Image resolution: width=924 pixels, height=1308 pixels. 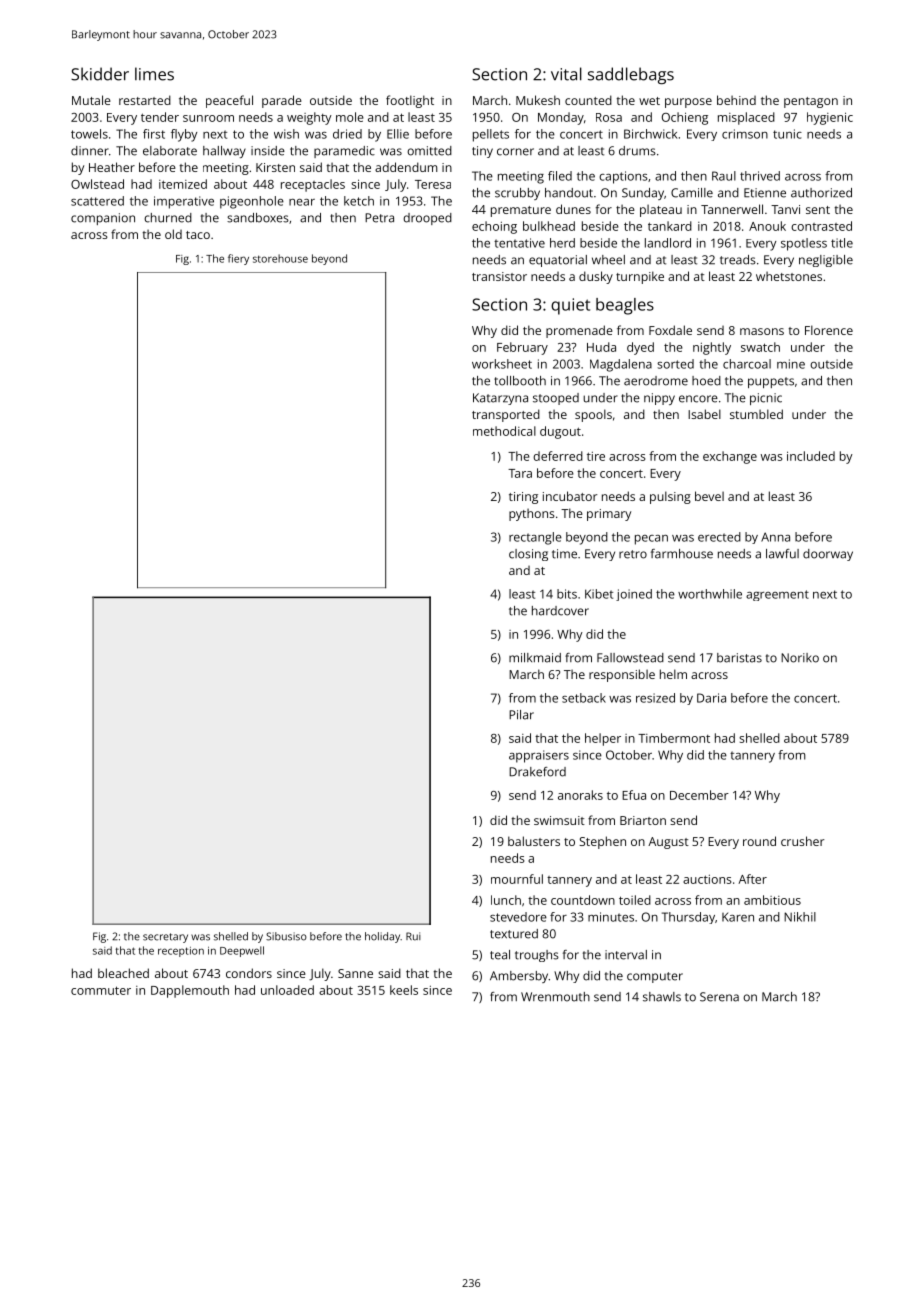 I want to click on Serena, so click(x=719, y=997).
